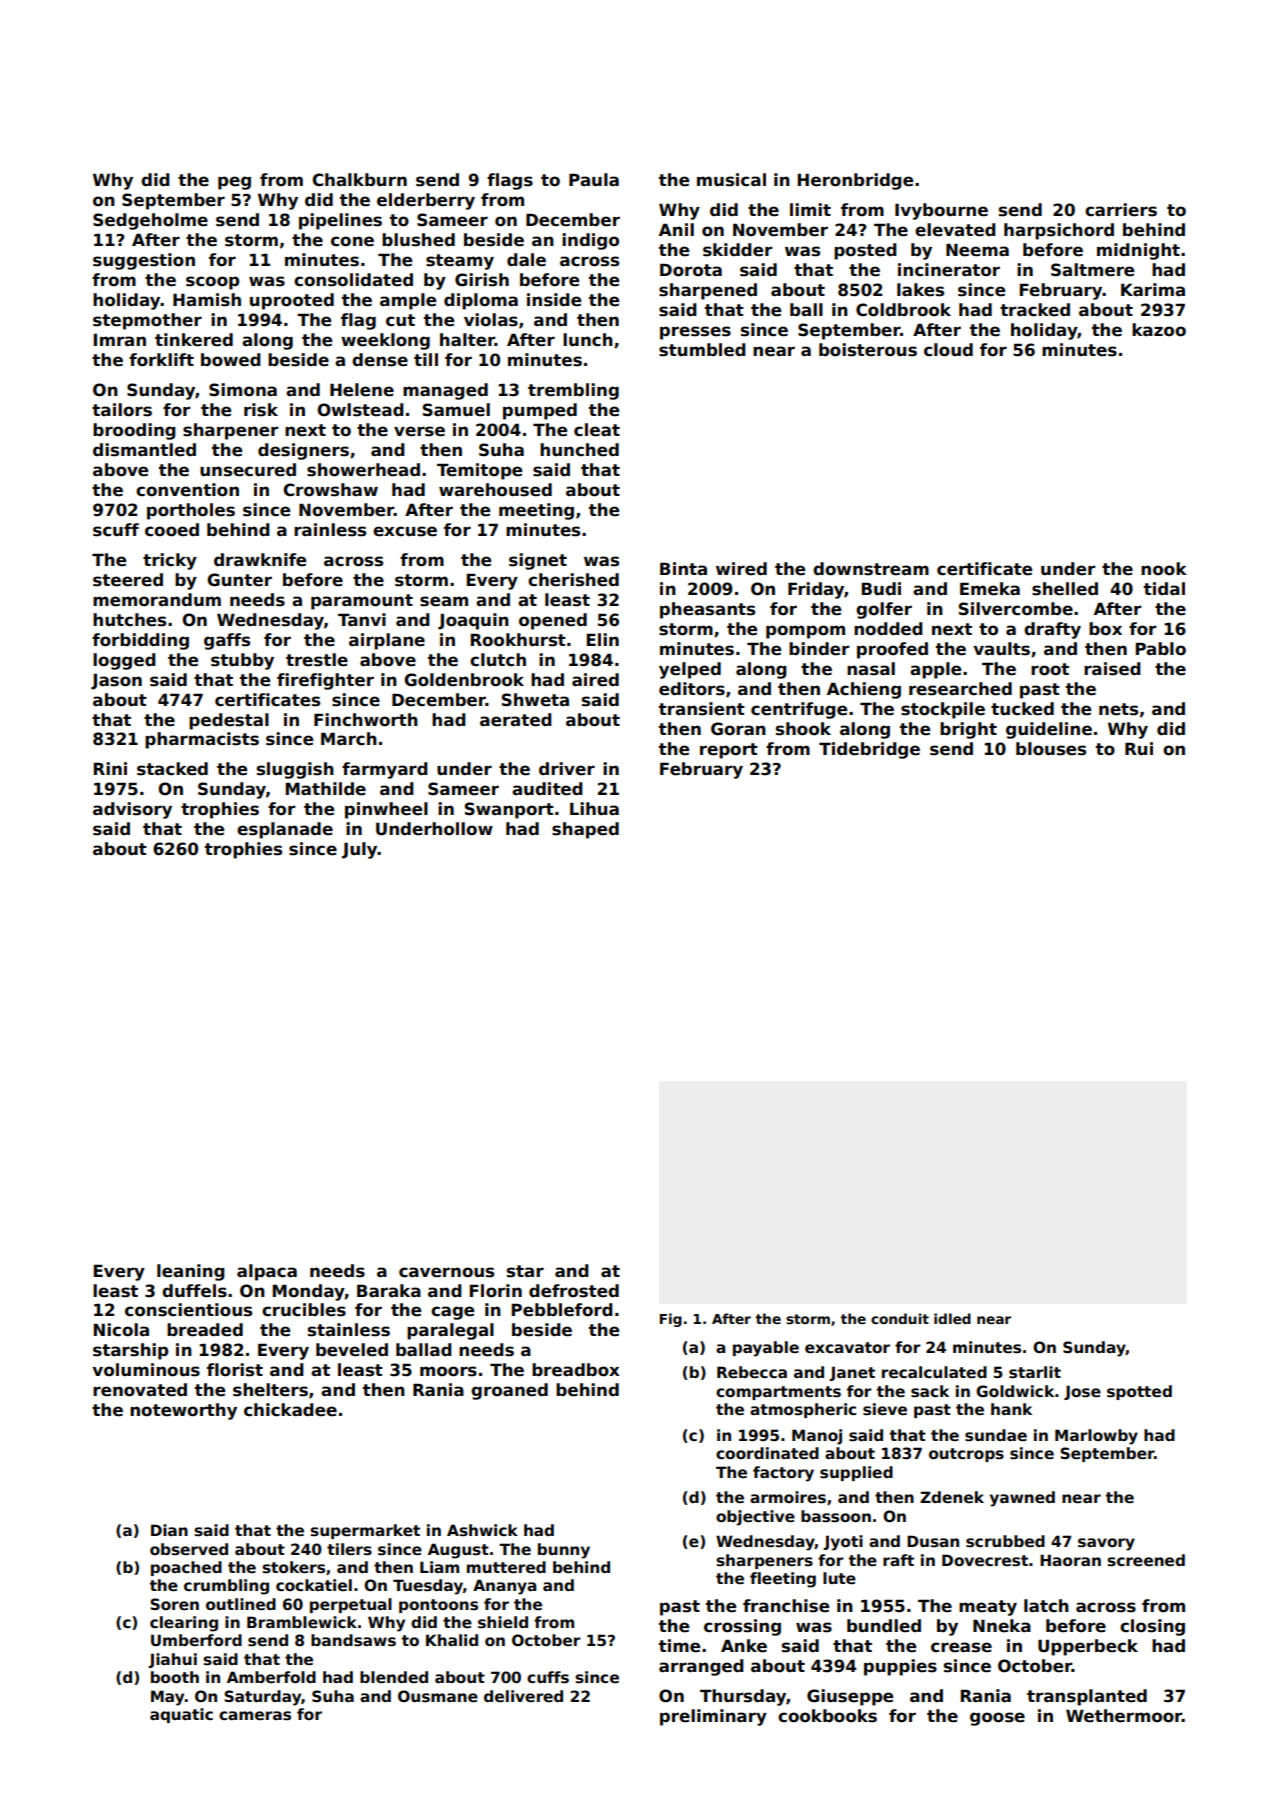  I want to click on Pablo, so click(1161, 649).
